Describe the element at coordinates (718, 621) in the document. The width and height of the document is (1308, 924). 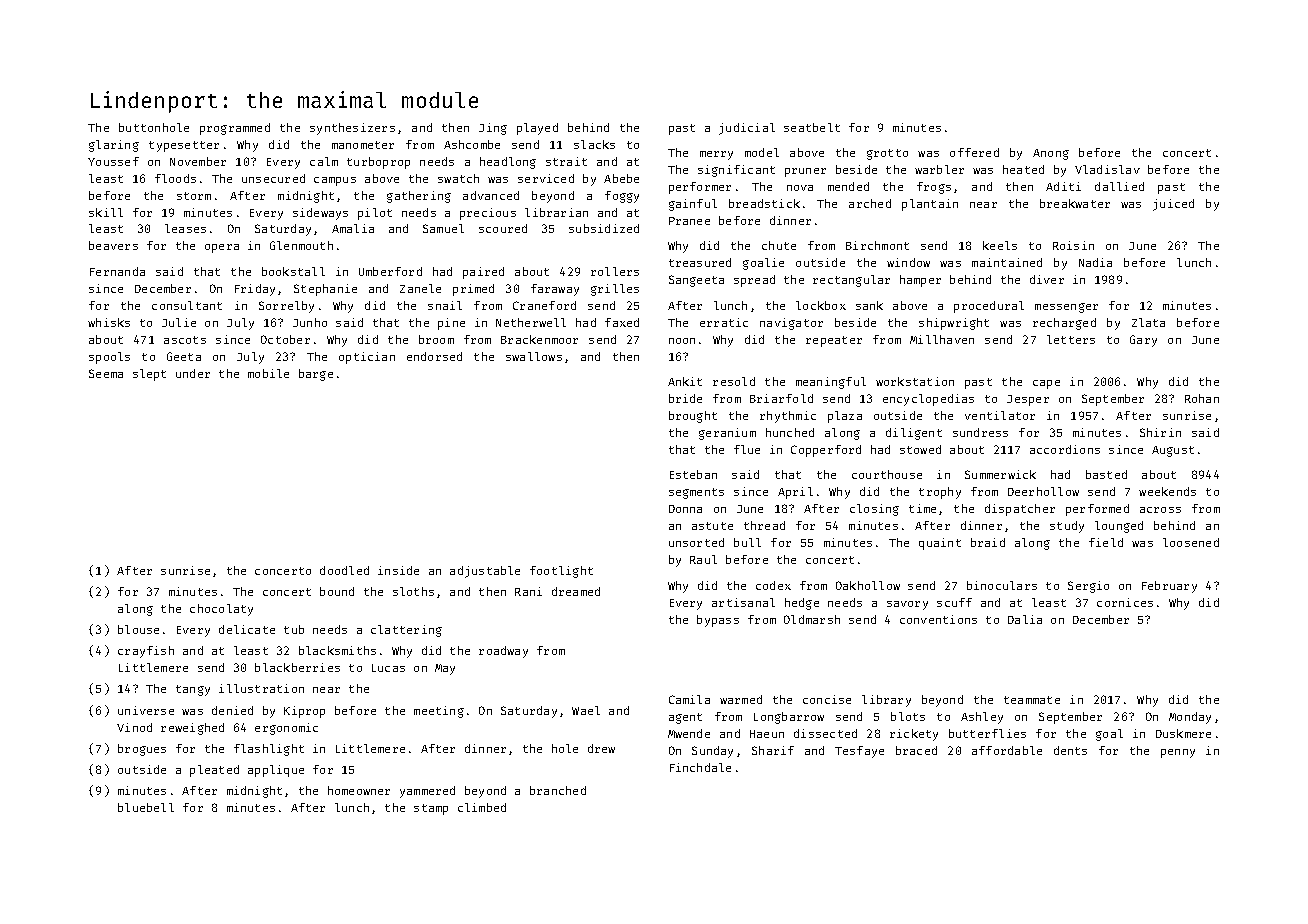
I see `bypass` at that location.
